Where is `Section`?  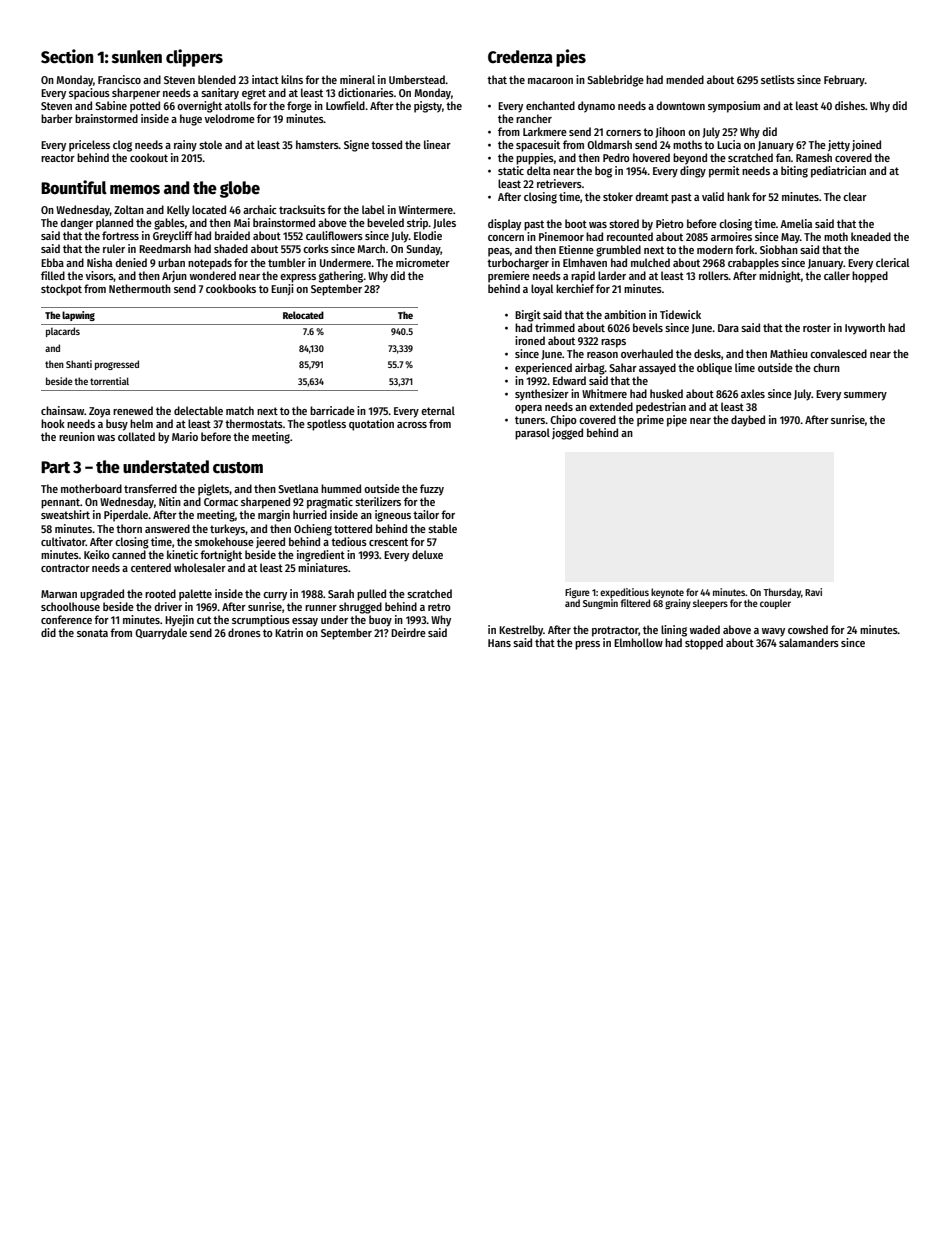
Section is located at coordinates (67, 56).
